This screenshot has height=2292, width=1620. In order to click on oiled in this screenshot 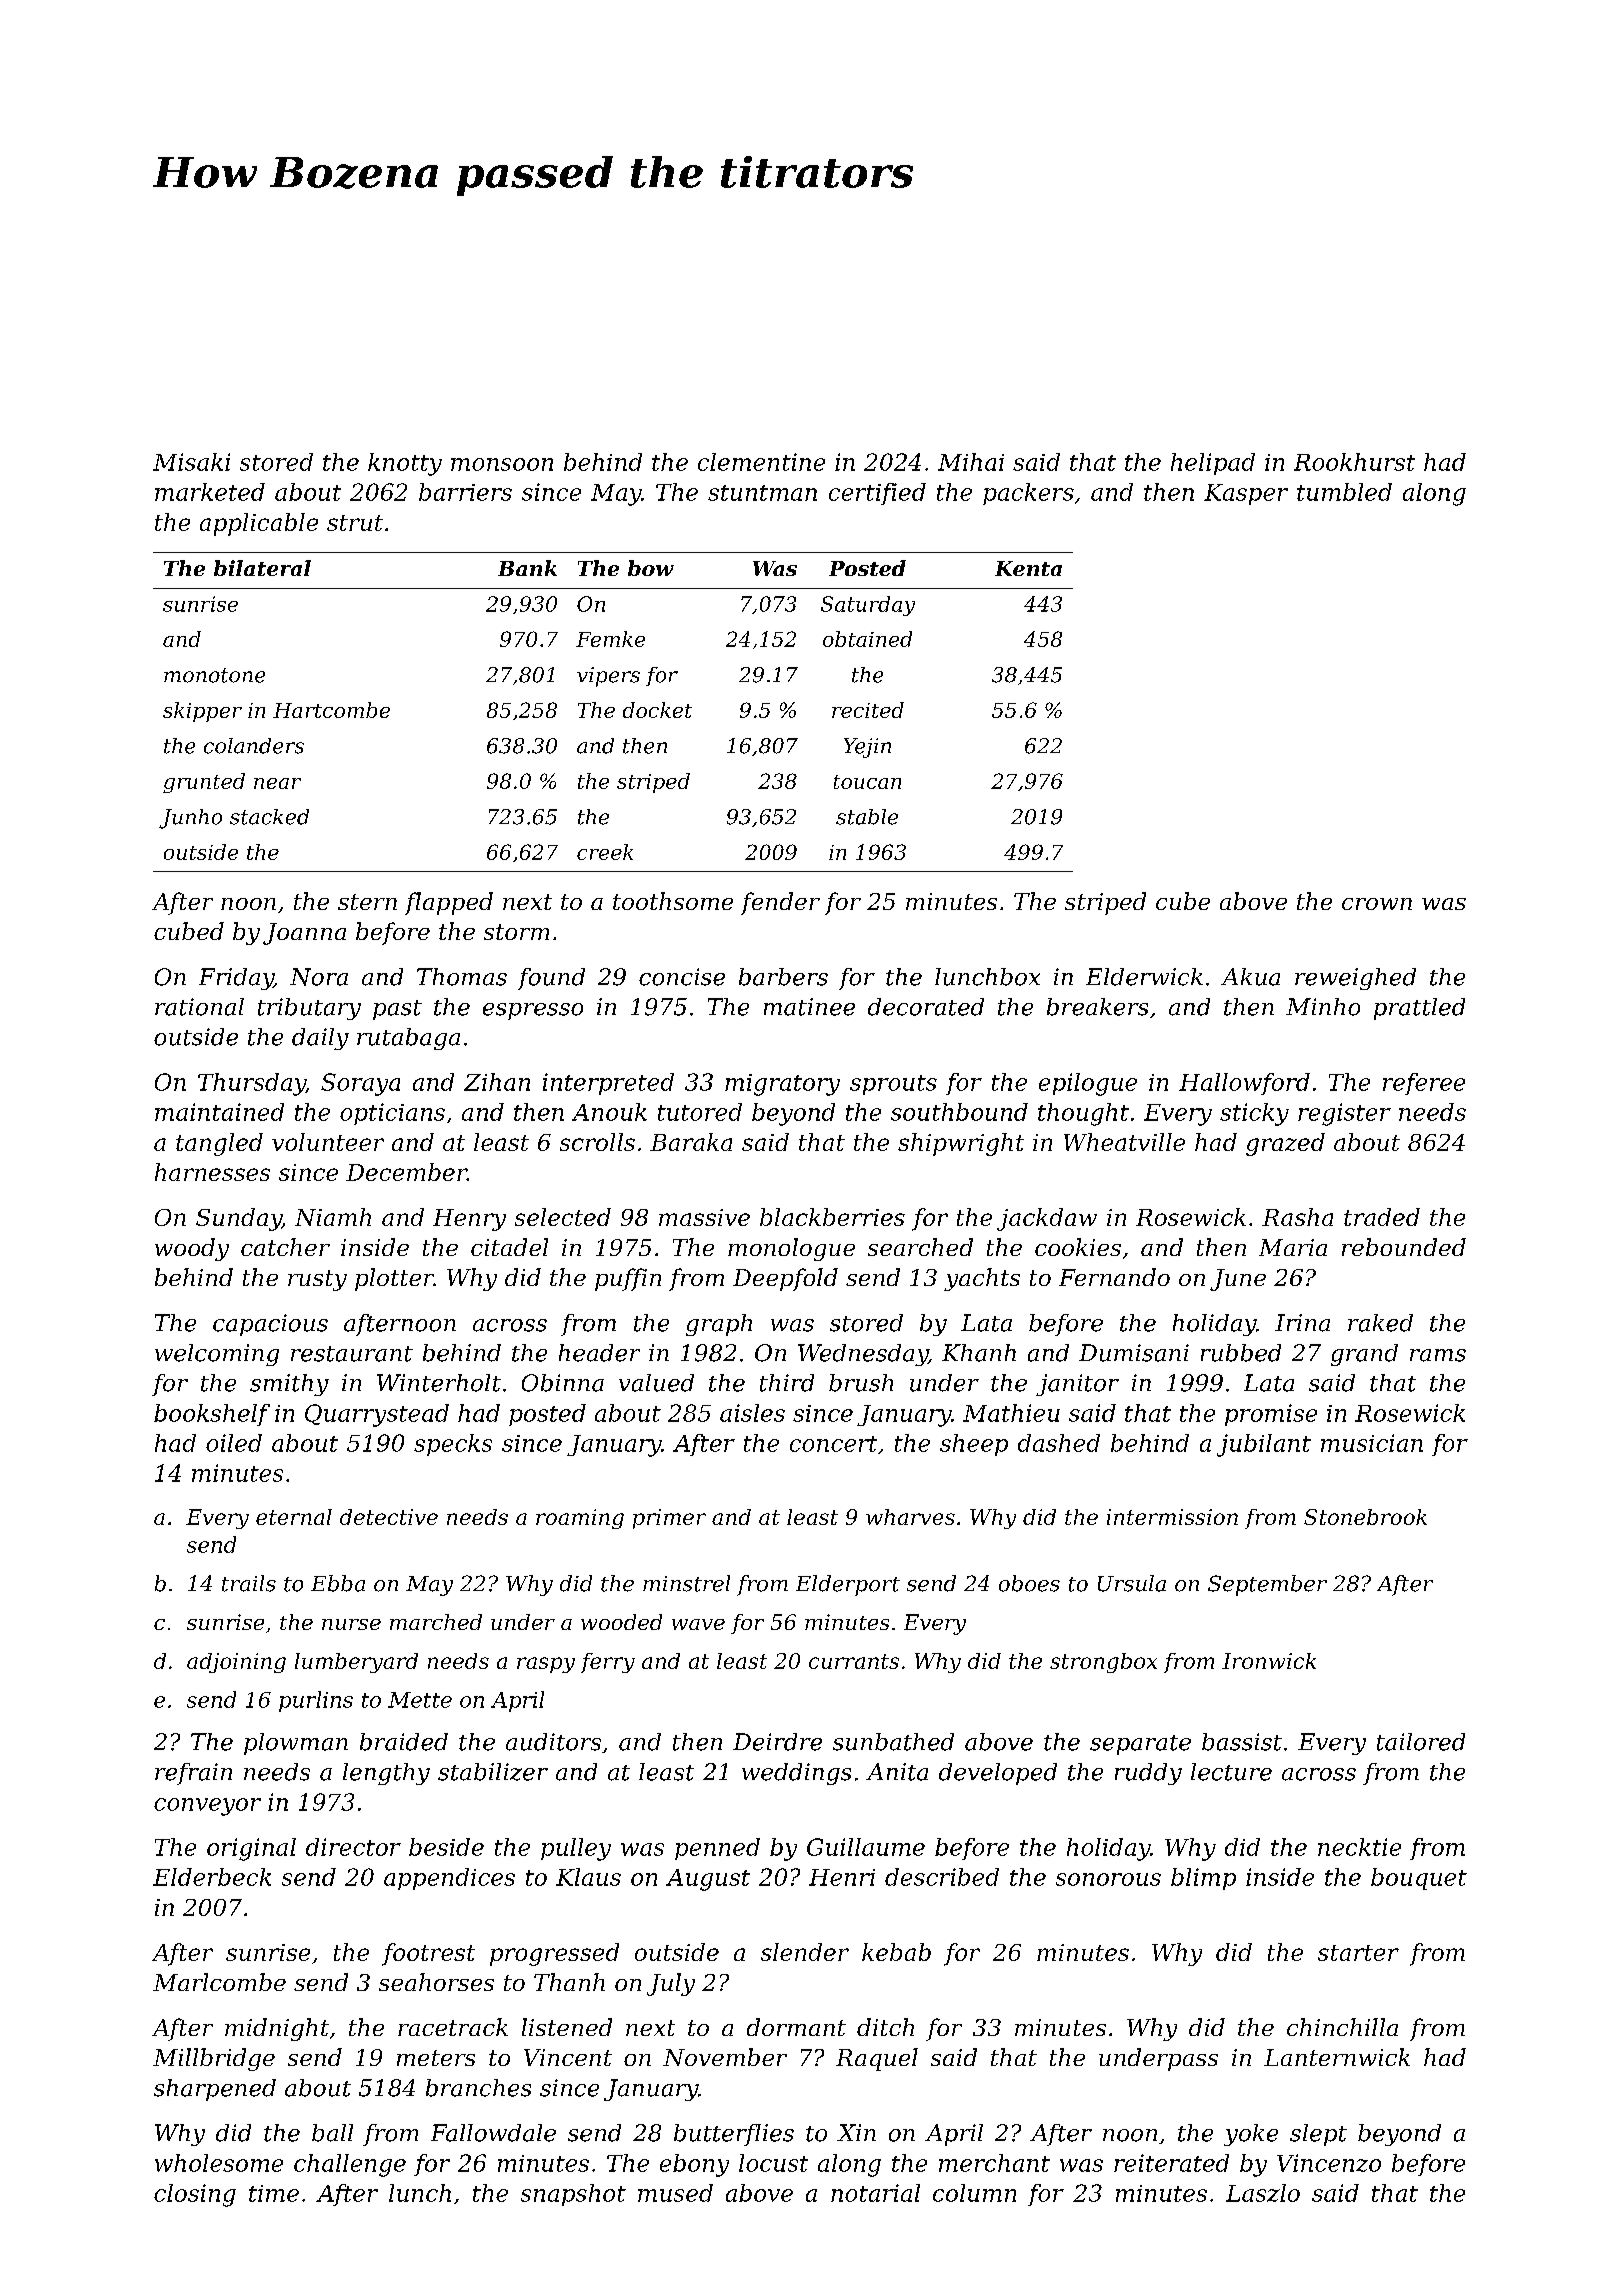, I will do `click(234, 1443)`.
